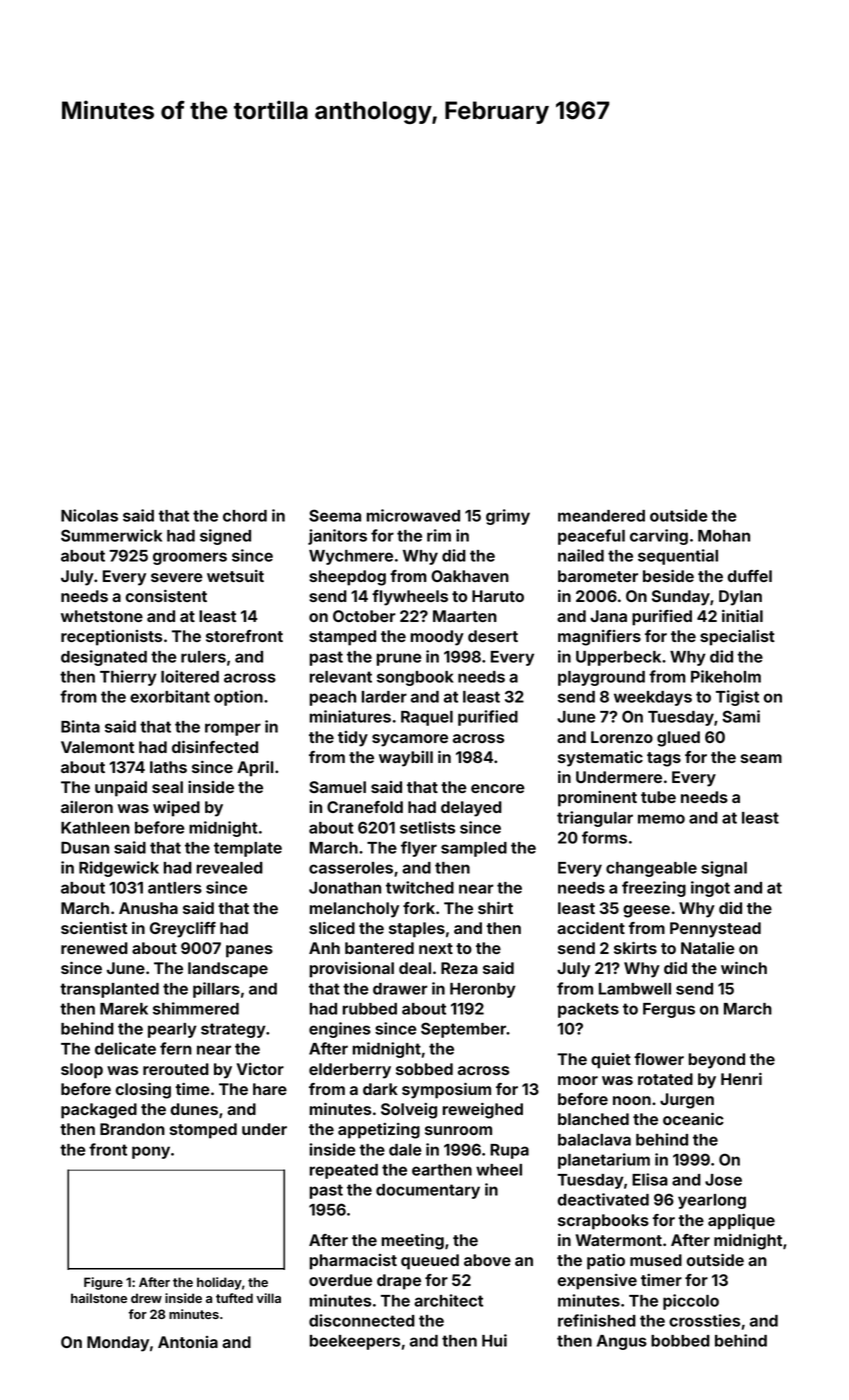 The image size is (849, 1400). I want to click on holiday, so click(219, 1283).
